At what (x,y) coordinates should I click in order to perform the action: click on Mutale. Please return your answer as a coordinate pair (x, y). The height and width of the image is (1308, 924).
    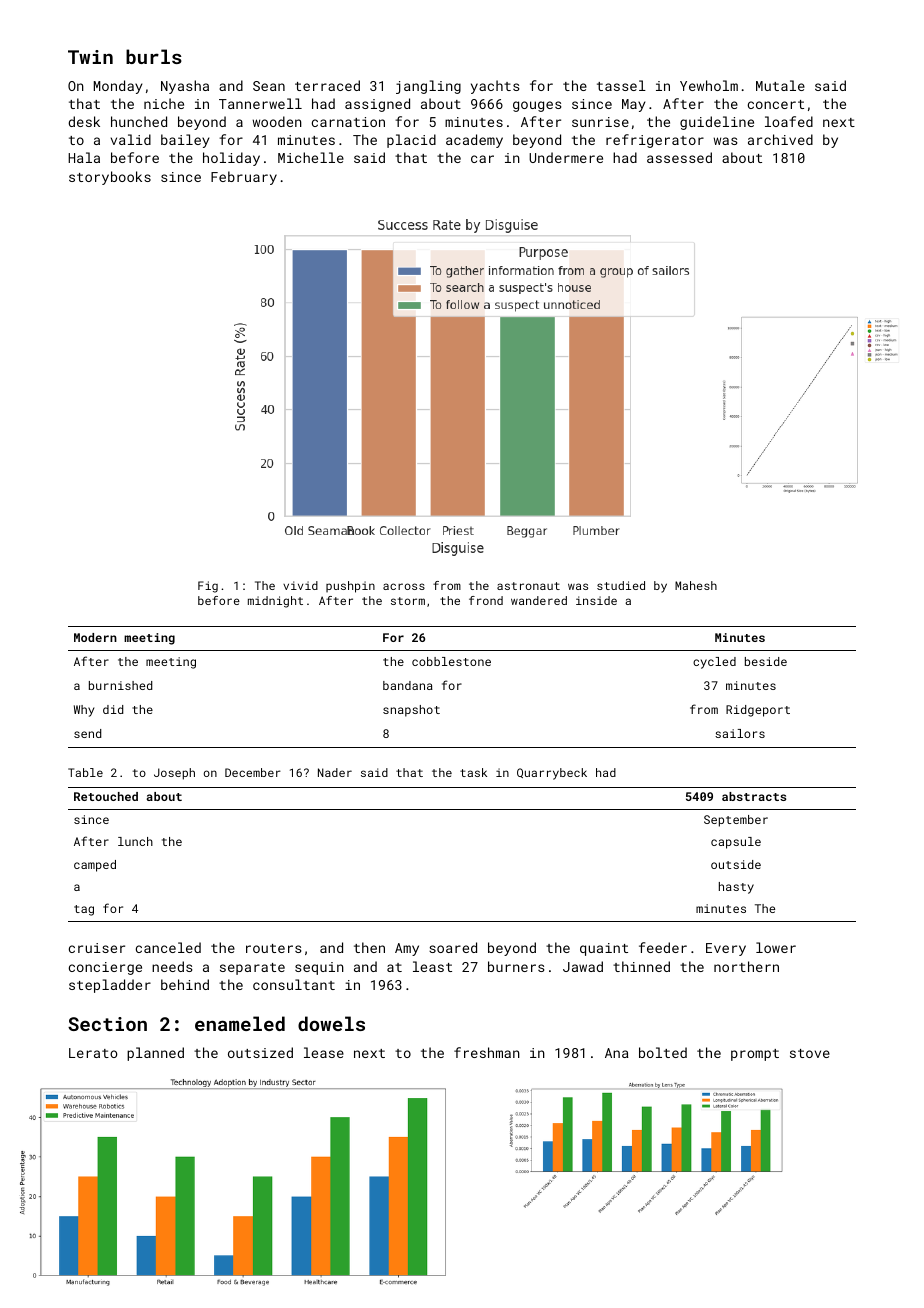
    Looking at the image, I should click on (780, 85).
